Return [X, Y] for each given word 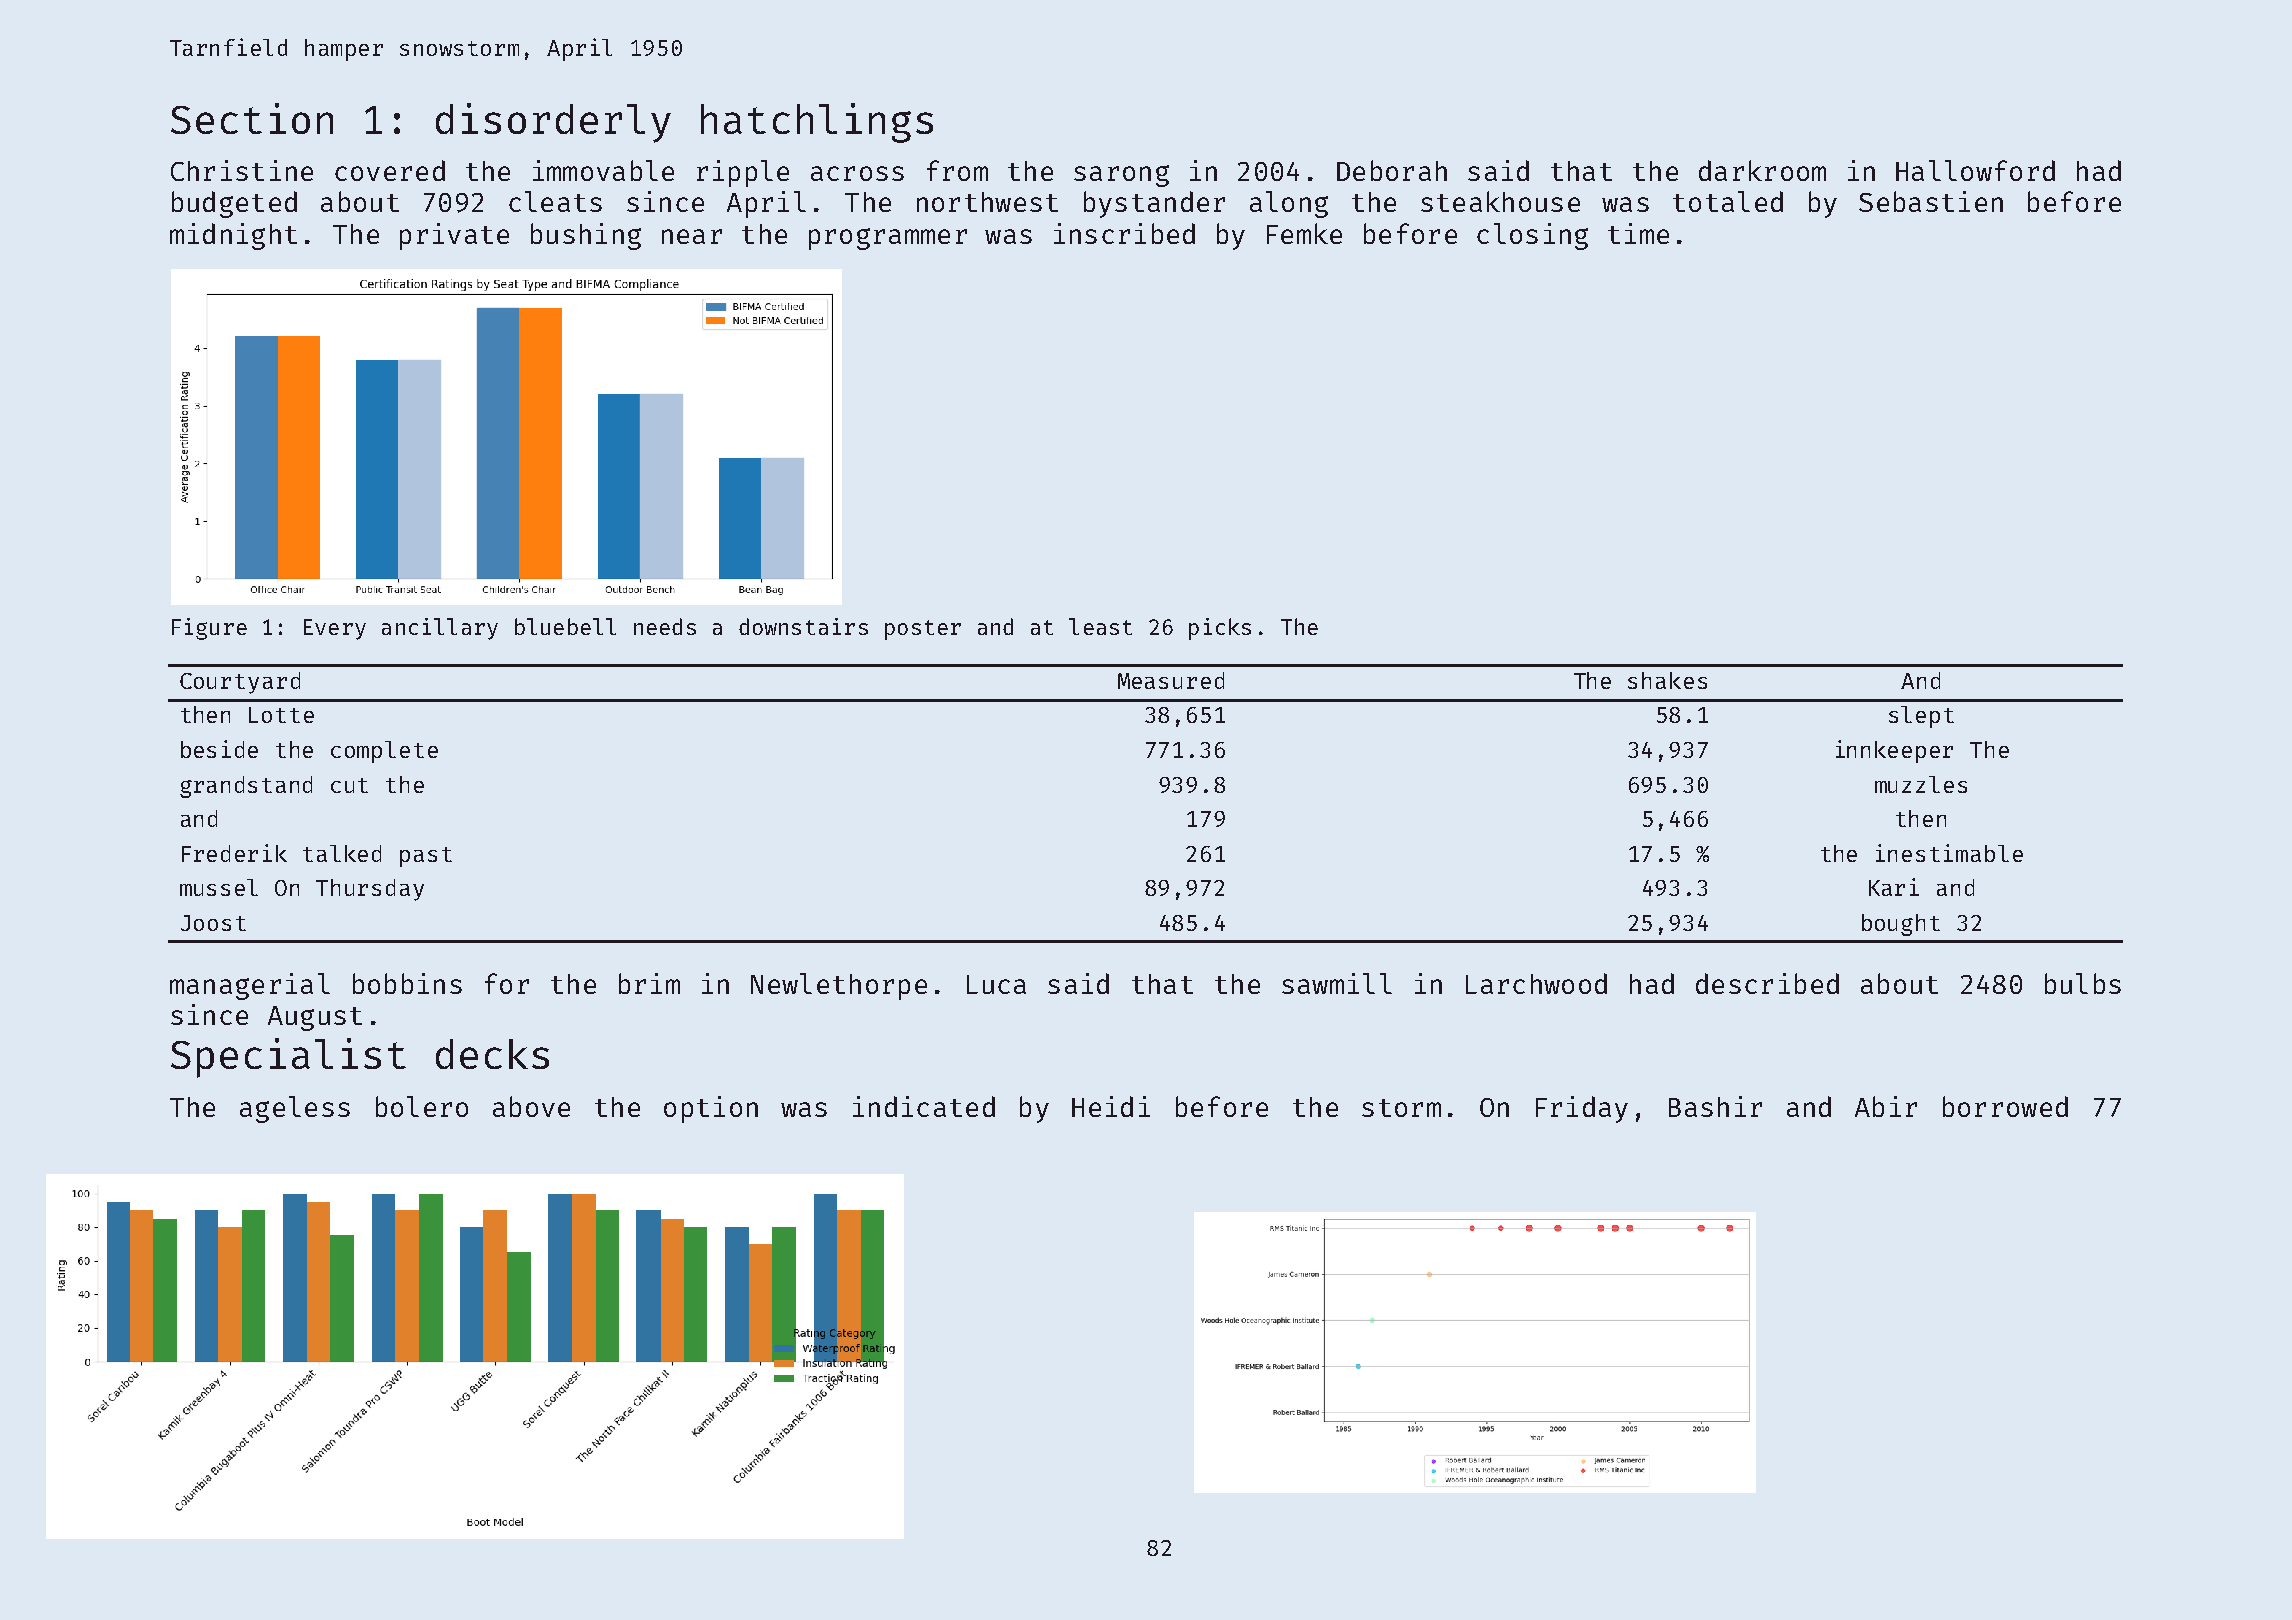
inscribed [1124, 233]
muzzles [1921, 784]
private [454, 236]
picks [1220, 629]
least [1100, 626]
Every [335, 629]
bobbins [407, 983]
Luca [996, 984]
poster [923, 630]
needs [665, 626]
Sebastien [1931, 201]
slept [1921, 717]
